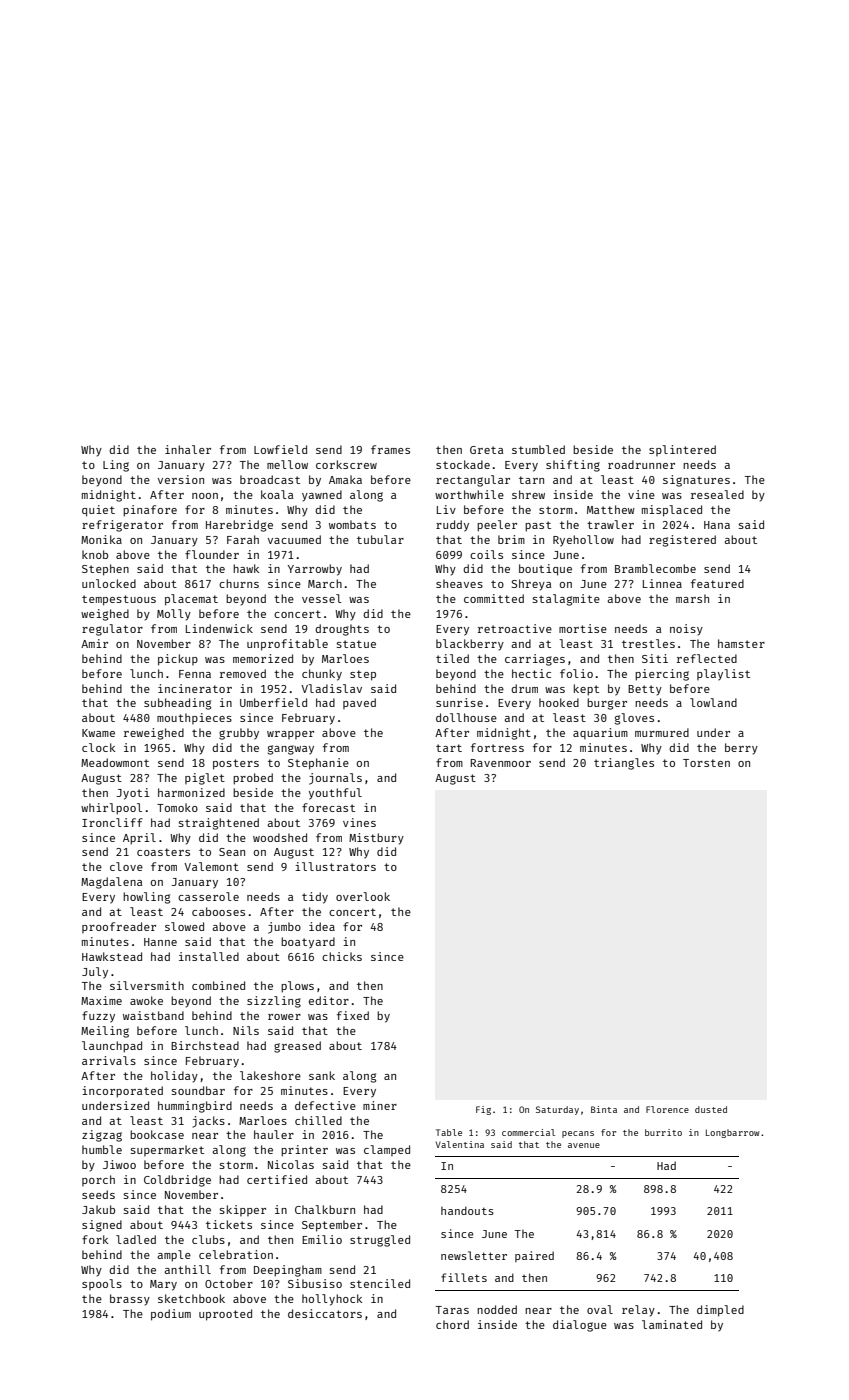  Describe the element at coordinates (733, 1133) in the image. I see `Longbarrow` at that location.
